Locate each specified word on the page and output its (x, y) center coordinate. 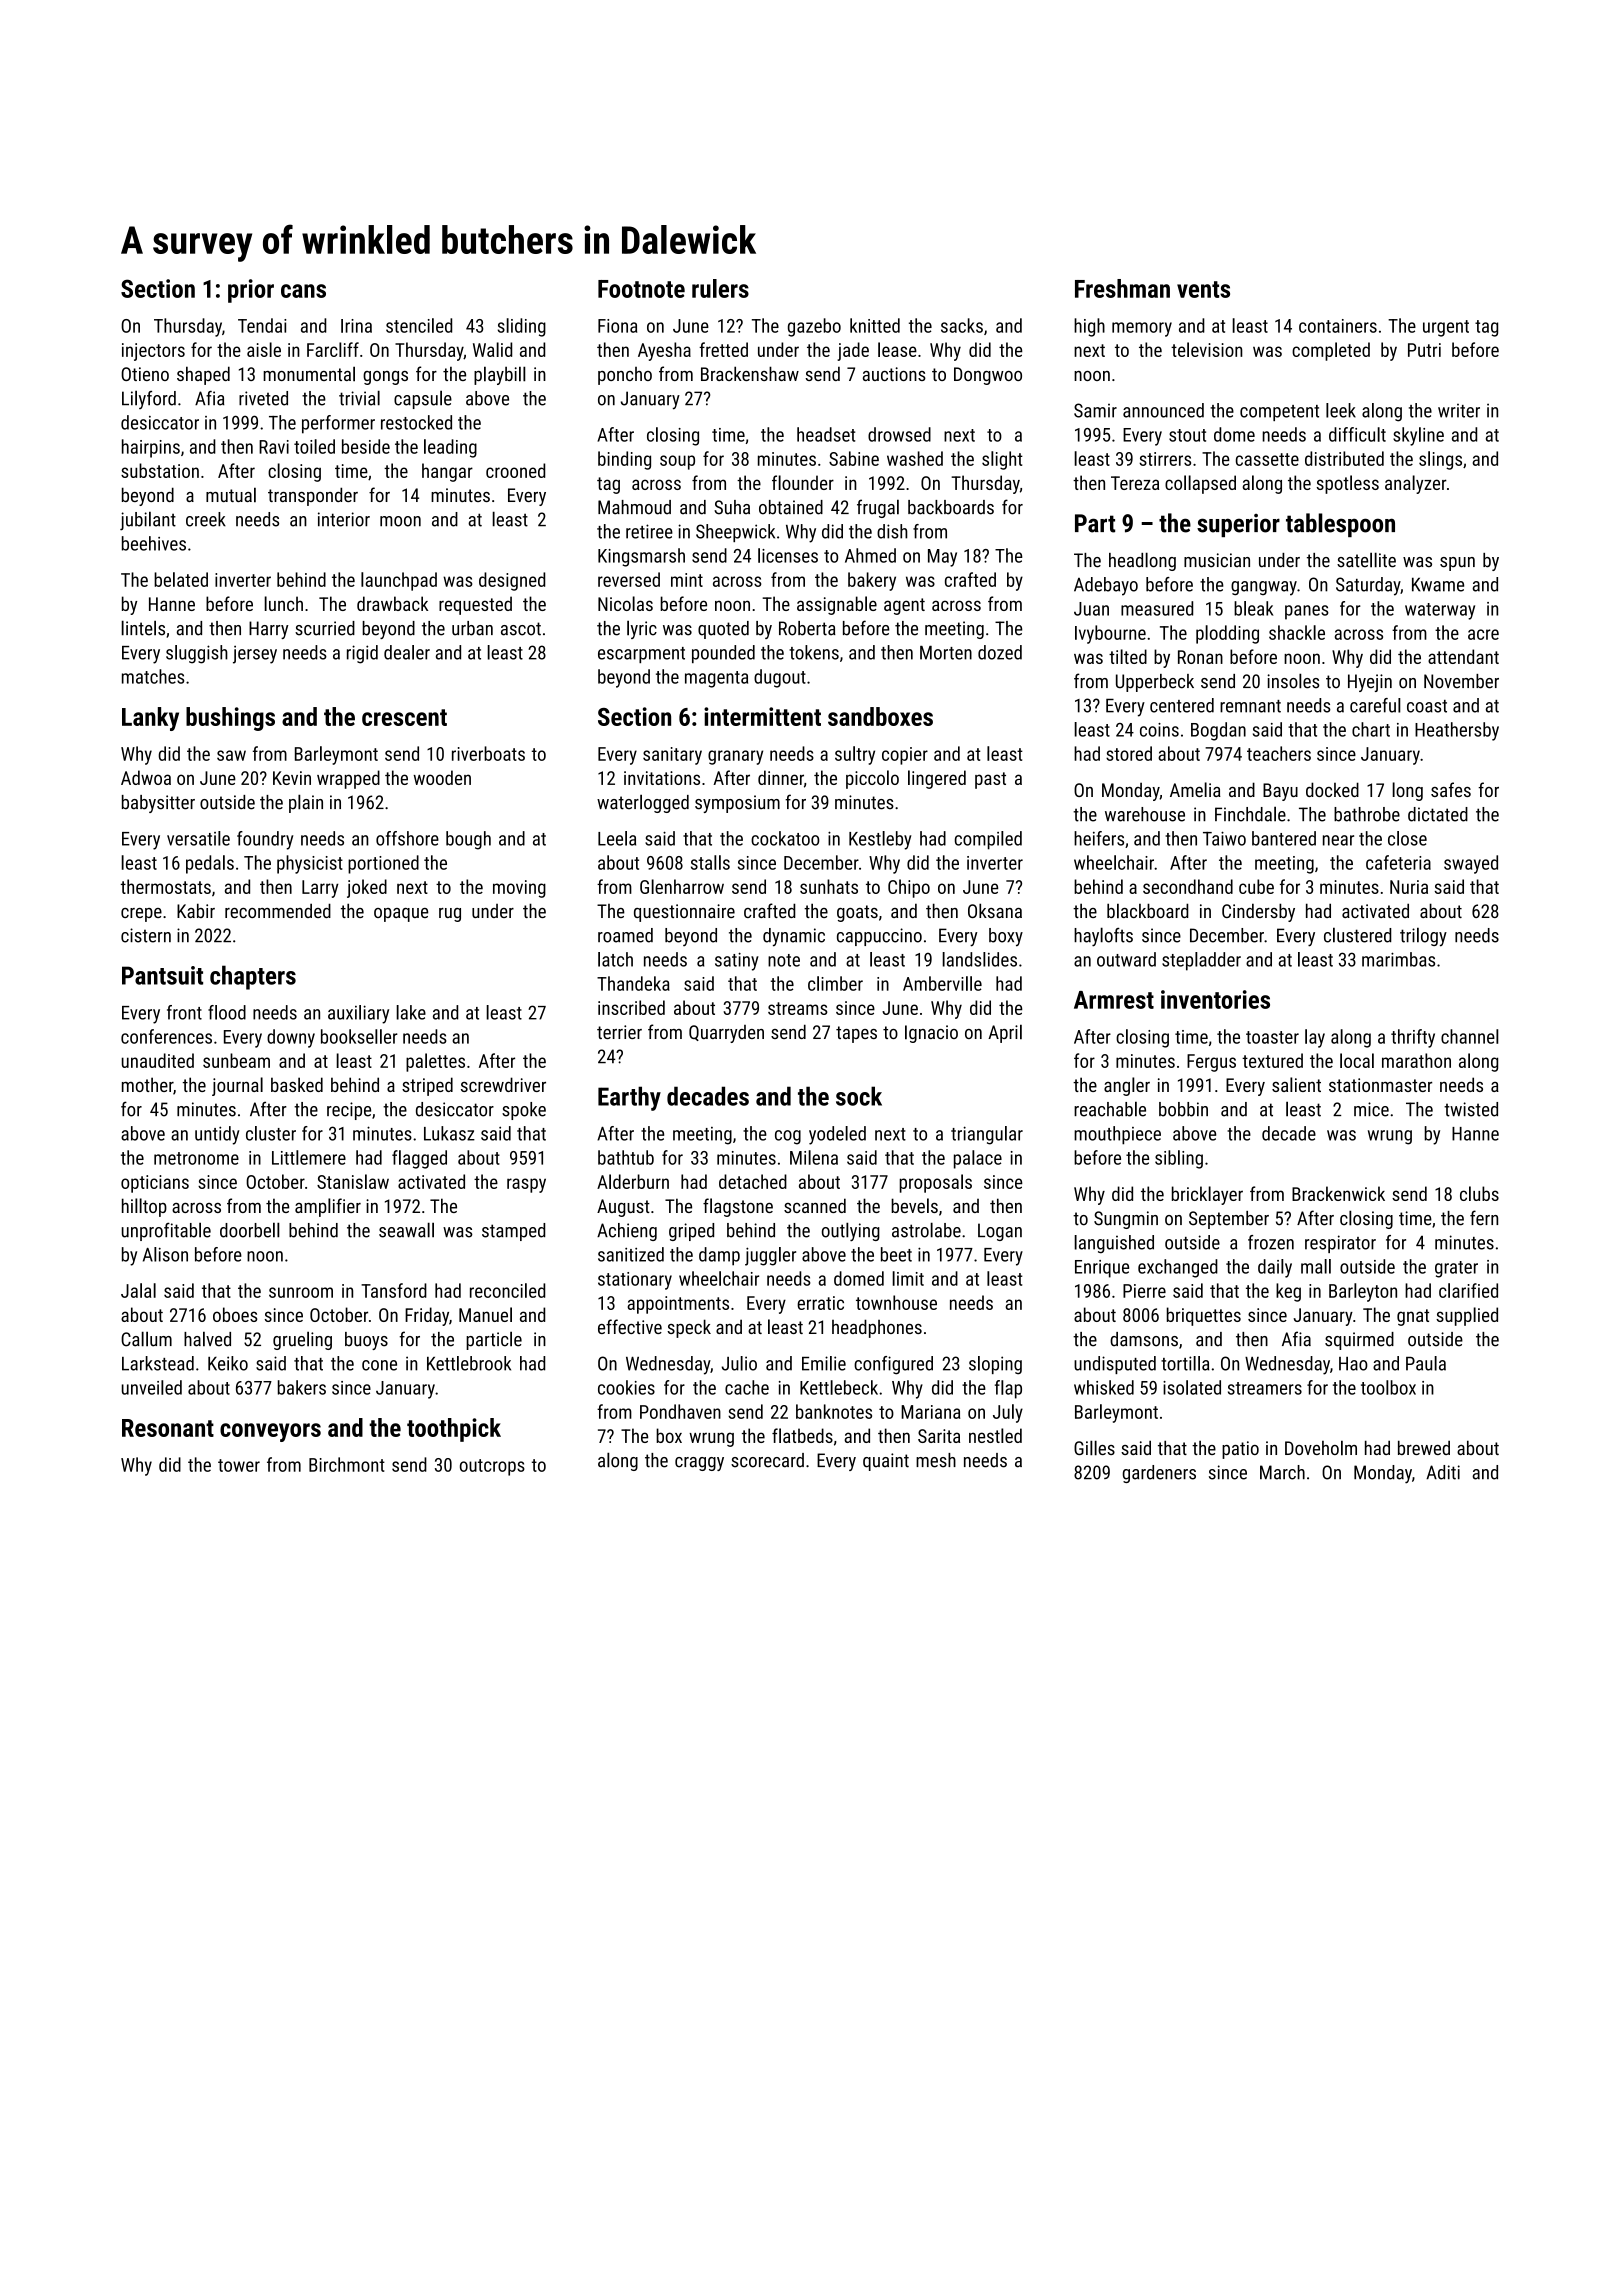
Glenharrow (682, 886)
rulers (720, 288)
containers (1338, 326)
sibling (1179, 1159)
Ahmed (870, 555)
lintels (143, 628)
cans (303, 291)
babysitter (158, 804)
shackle (1297, 632)
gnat (1413, 1317)
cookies (626, 1387)
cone (379, 1365)
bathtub (626, 1157)
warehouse (1145, 814)
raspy (526, 1185)
